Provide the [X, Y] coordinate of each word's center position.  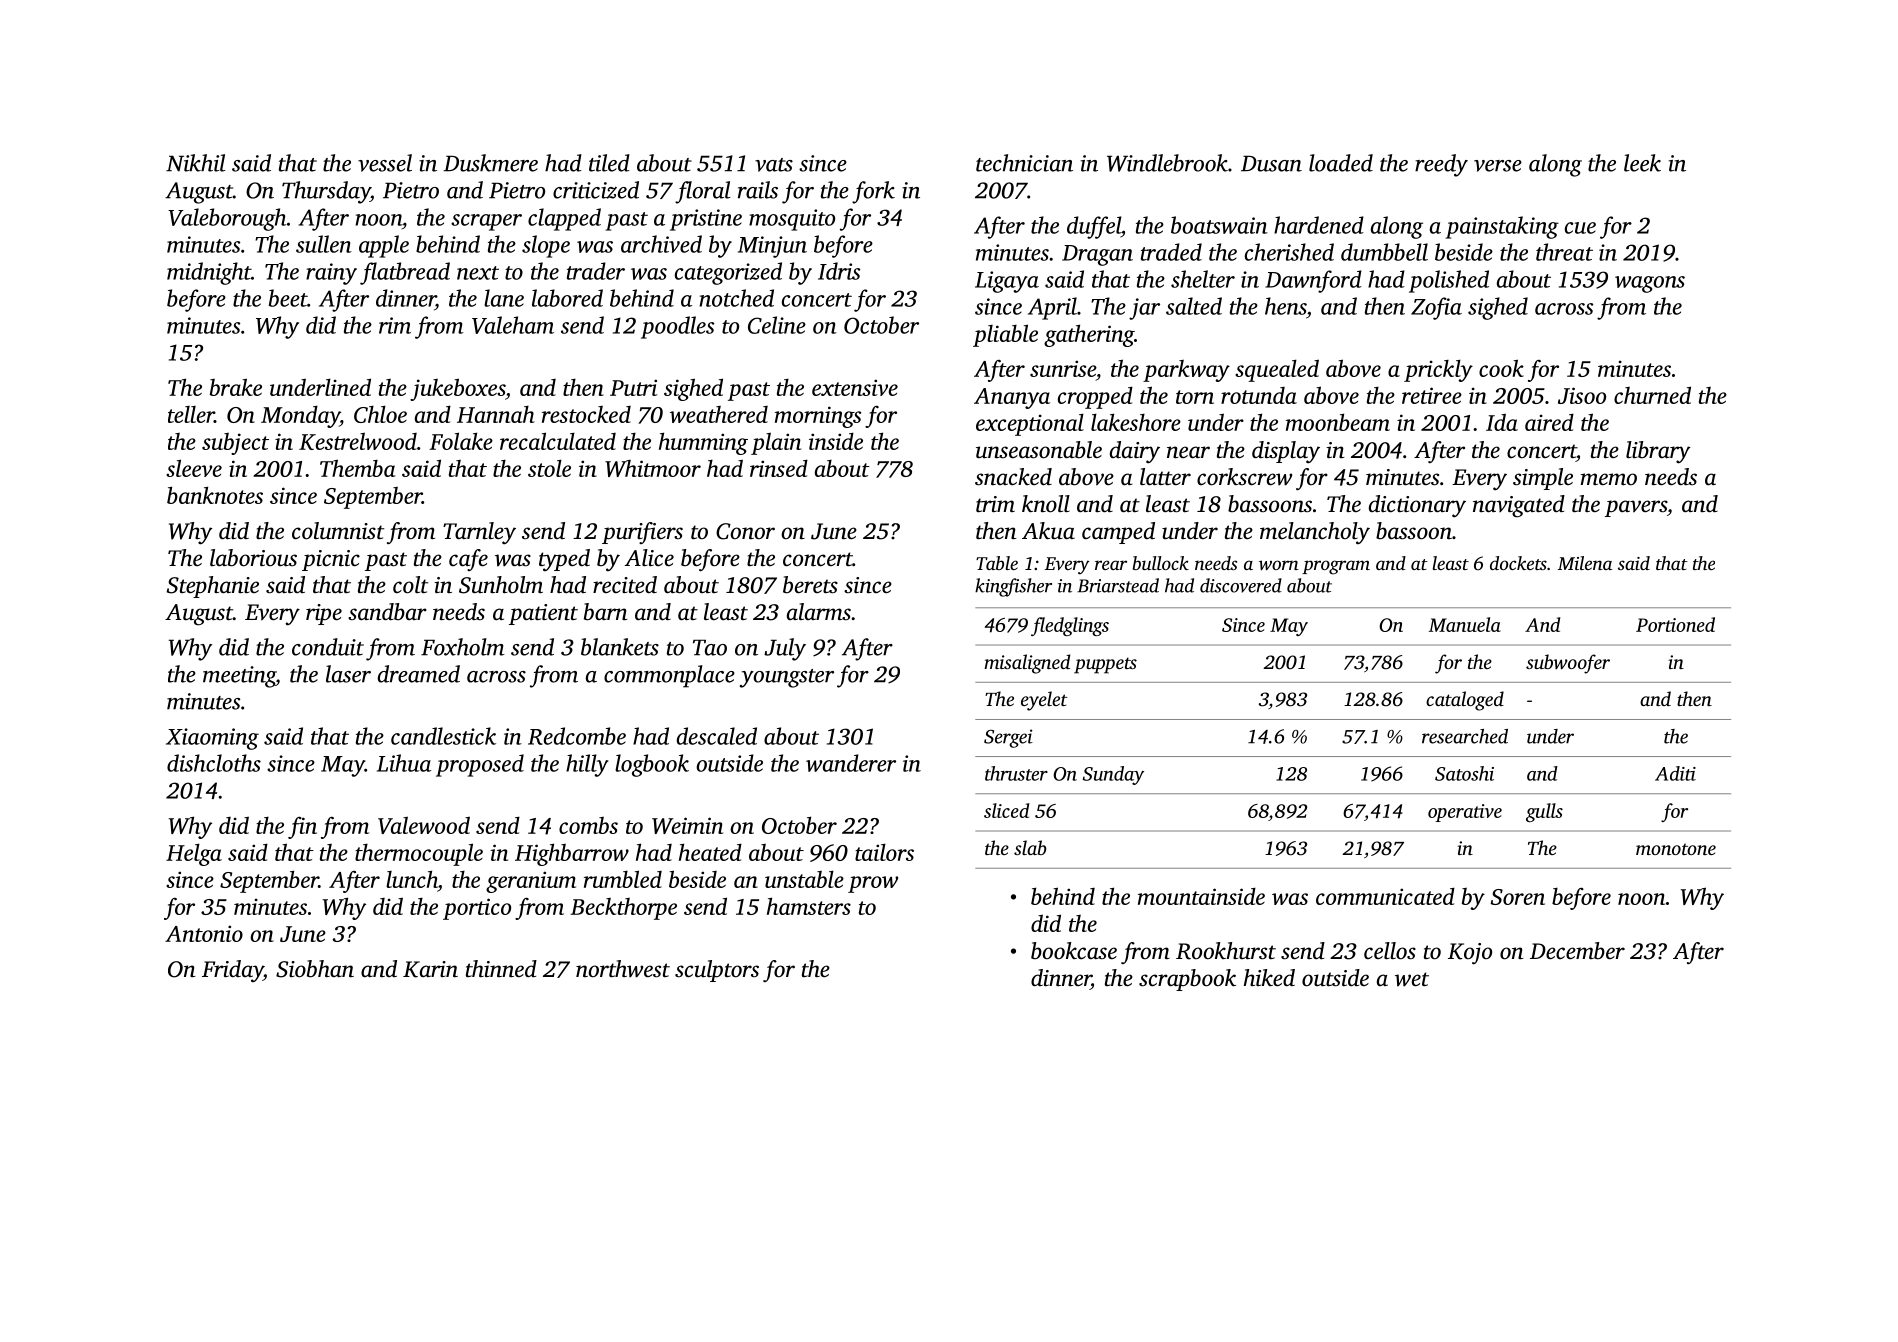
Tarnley [479, 533]
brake [236, 387]
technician [1024, 163]
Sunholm [501, 585]
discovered [1241, 585]
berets [810, 585]
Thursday [326, 192]
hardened [1319, 225]
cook [1501, 368]
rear [1111, 565]
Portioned [1675, 624]
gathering [1089, 335]
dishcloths [214, 763]
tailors [884, 852]
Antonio [204, 933]
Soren [1517, 897]
